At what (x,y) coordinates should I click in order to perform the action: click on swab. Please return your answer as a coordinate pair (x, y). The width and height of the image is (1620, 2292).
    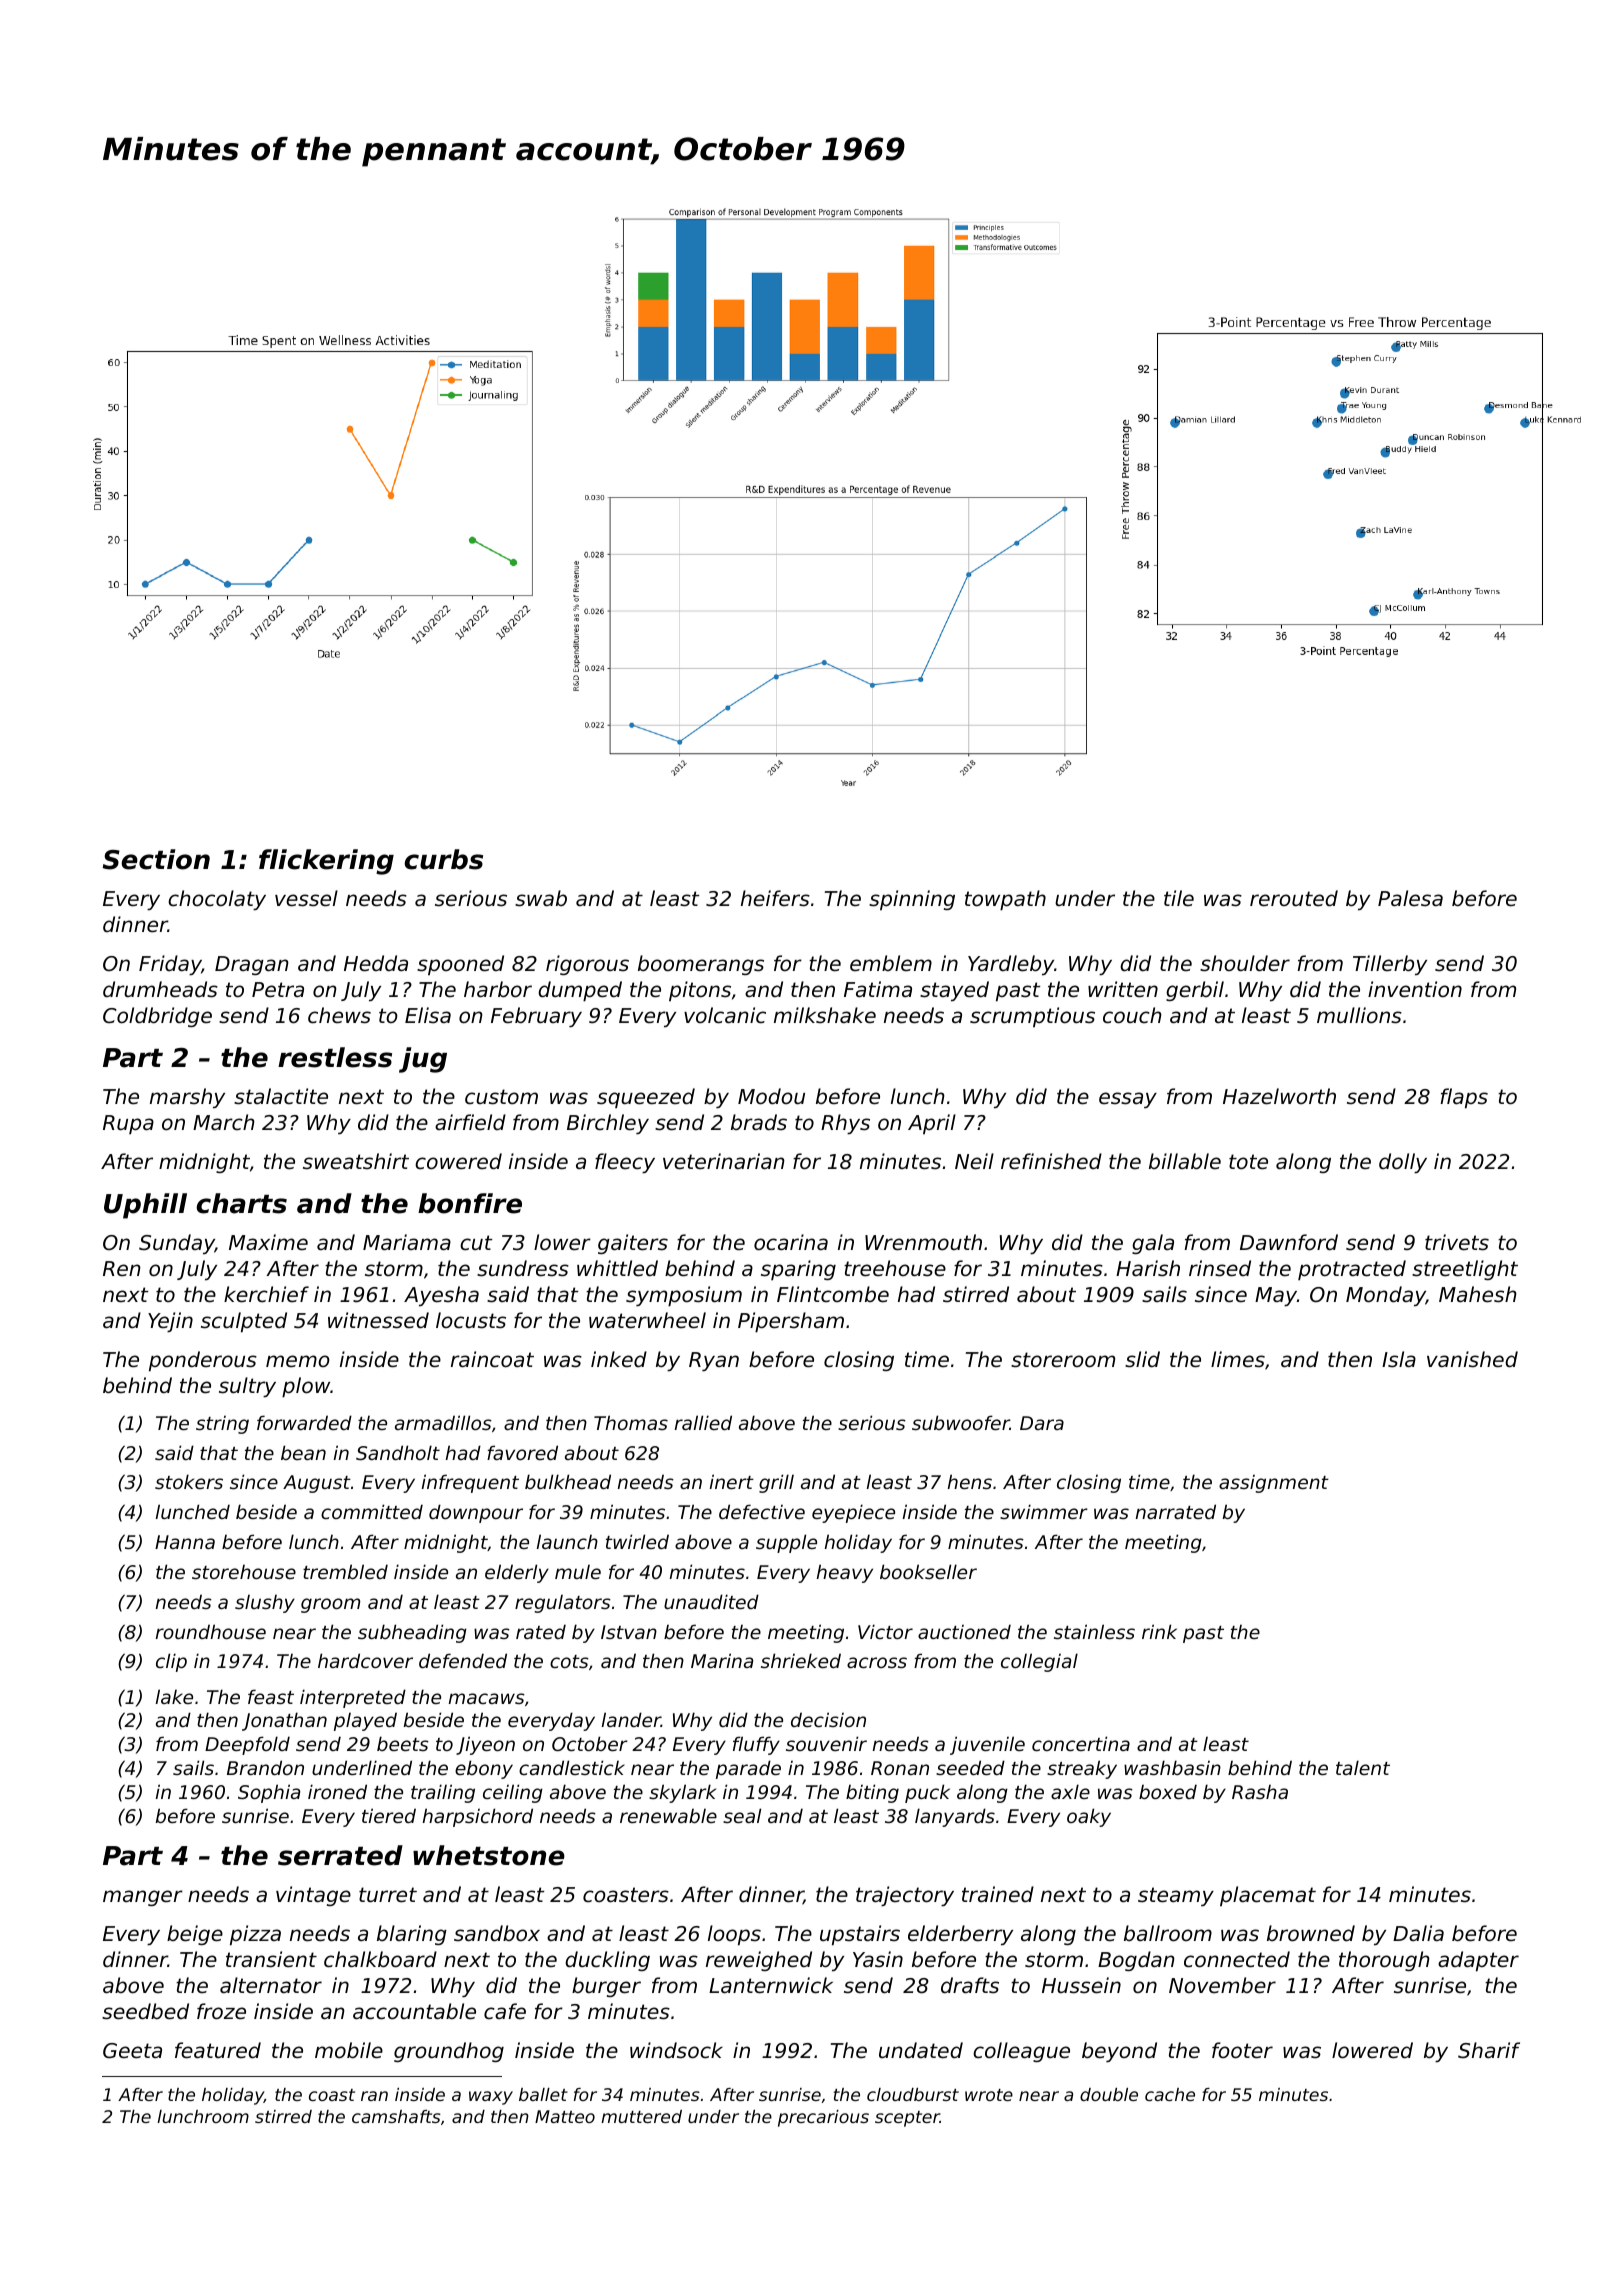
    Looking at the image, I should click on (541, 898).
